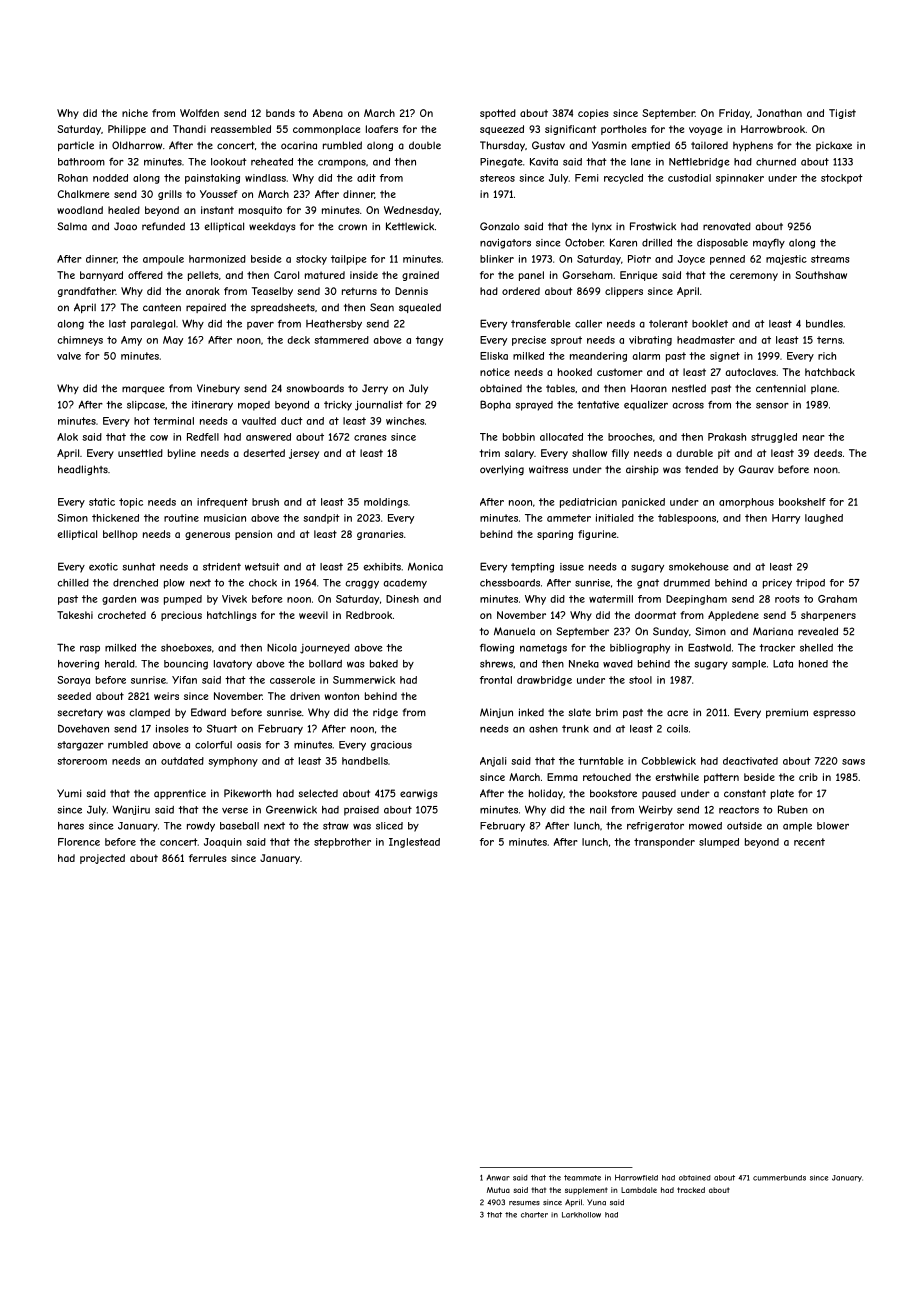 The width and height of the document is (924, 1308). What do you see at coordinates (384, 664) in the document?
I see `baked` at bounding box center [384, 664].
